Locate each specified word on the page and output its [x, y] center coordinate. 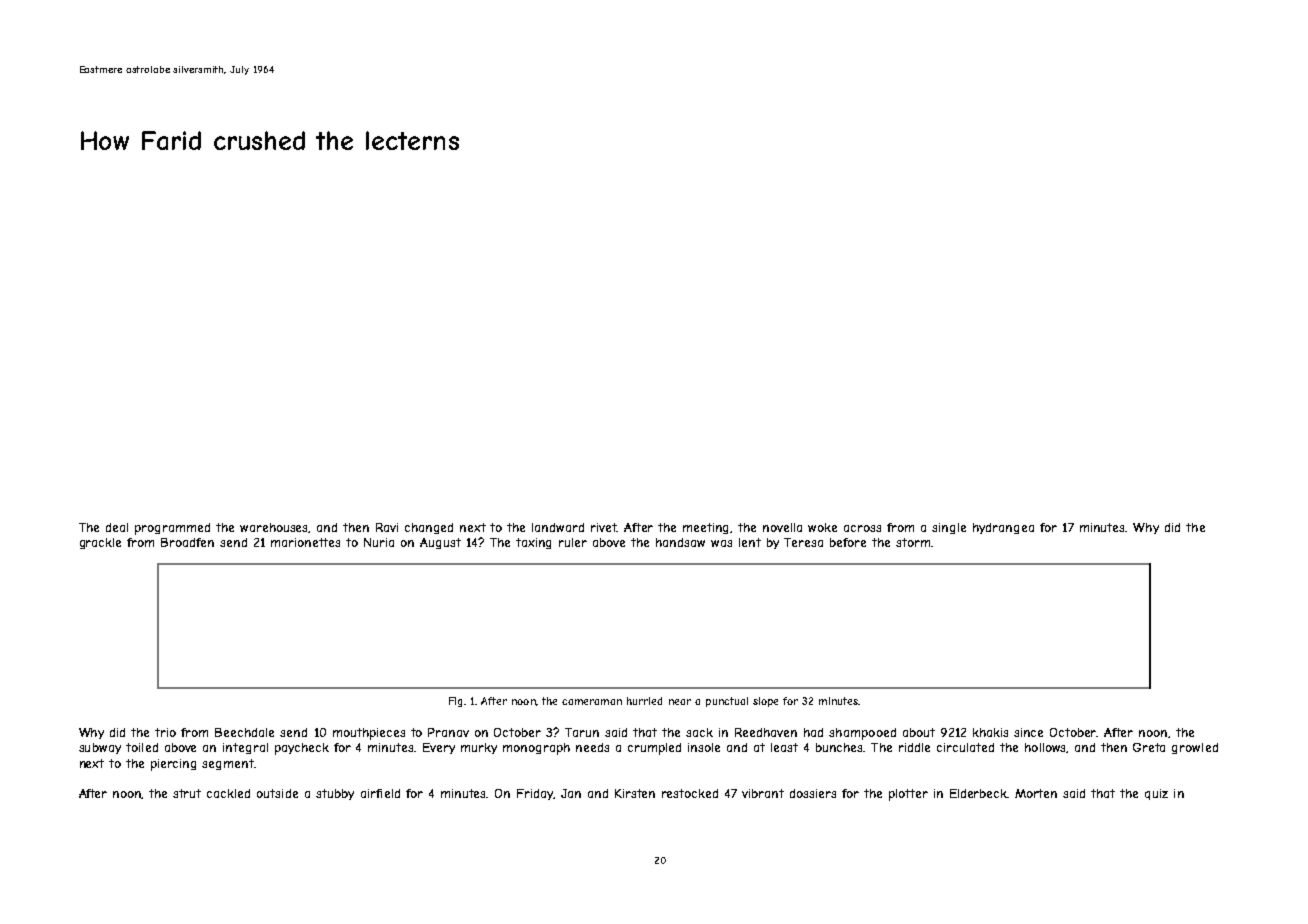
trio [165, 732]
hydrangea [1003, 528]
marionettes [305, 542]
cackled [228, 793]
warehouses [274, 528]
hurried [644, 701]
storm [913, 542]
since [1028, 732]
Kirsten [635, 793]
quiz [1156, 794]
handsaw [680, 542]
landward [558, 527]
